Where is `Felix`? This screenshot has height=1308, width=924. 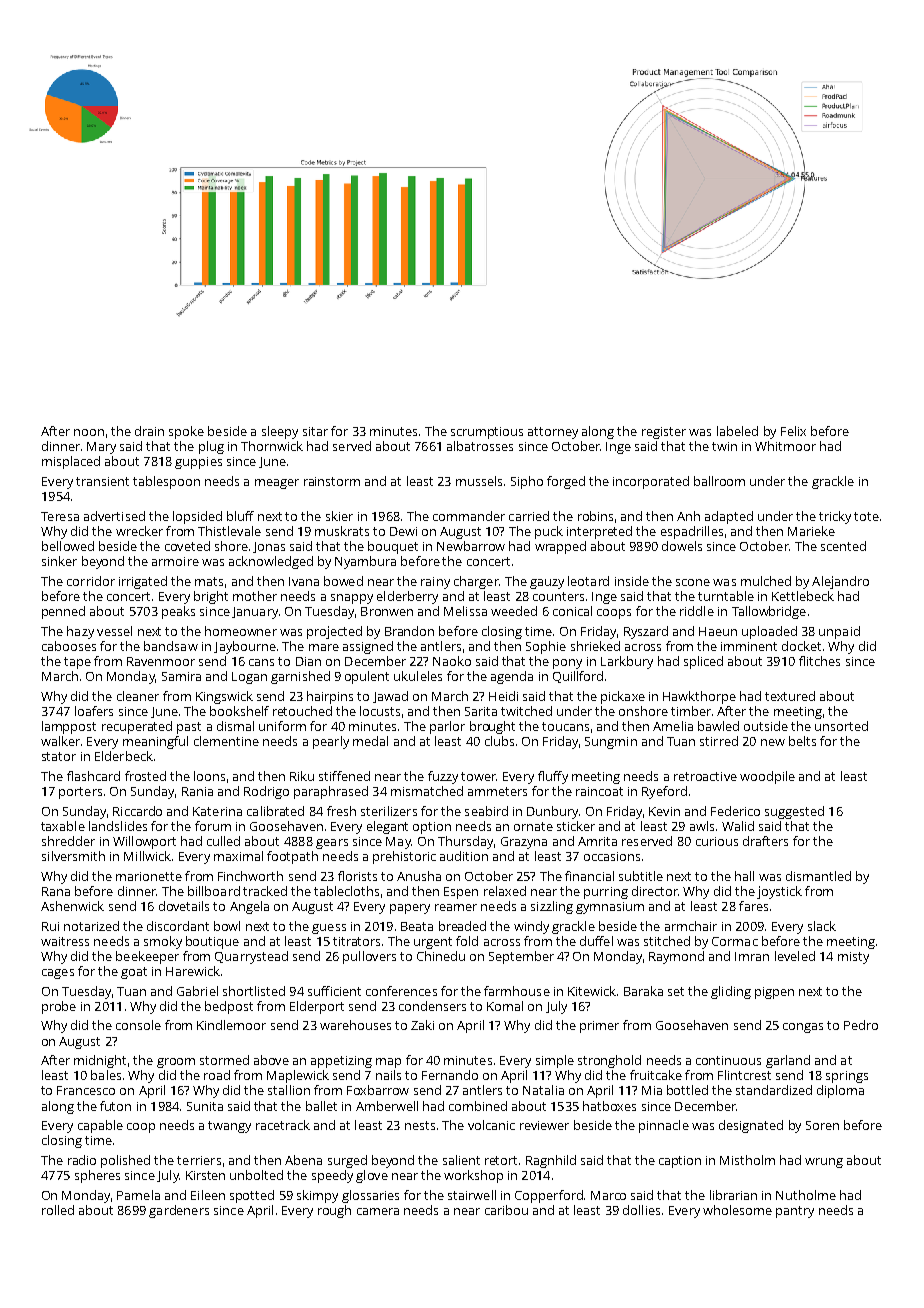 Felix is located at coordinates (793, 431).
